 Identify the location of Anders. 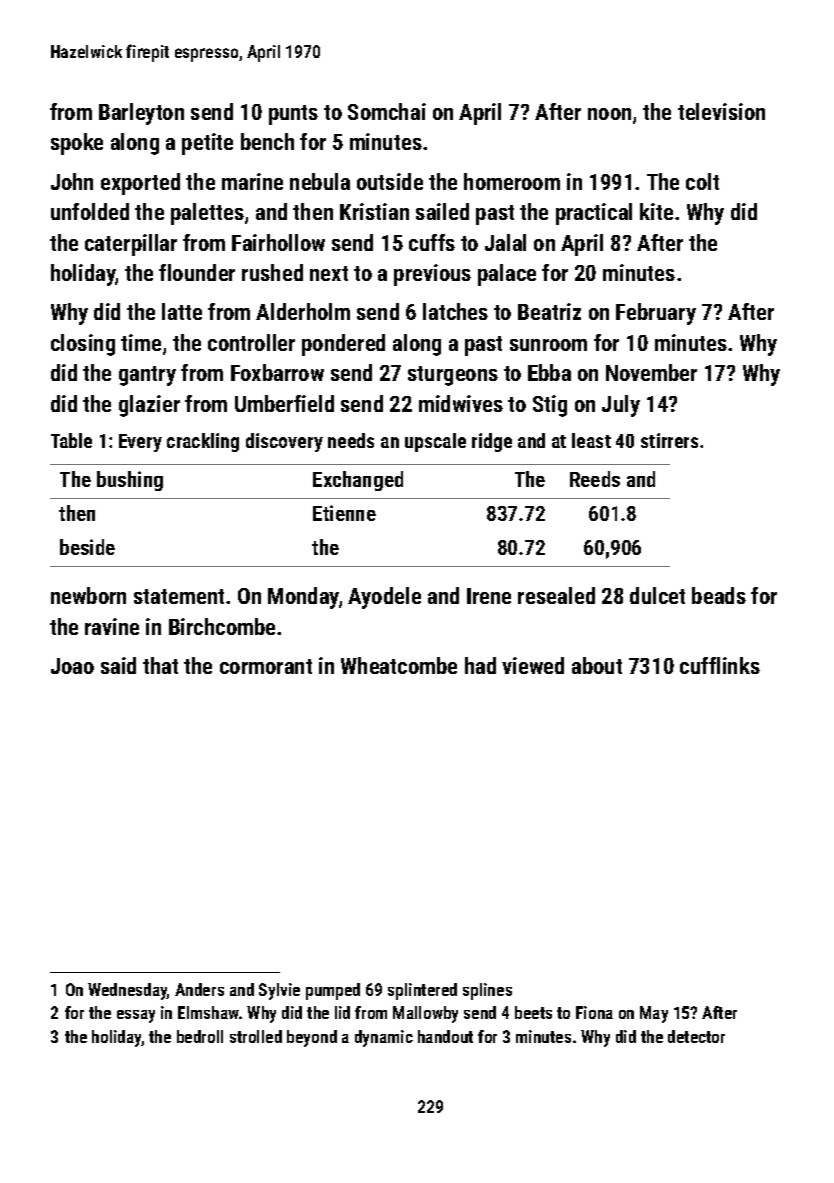
(199, 989).
